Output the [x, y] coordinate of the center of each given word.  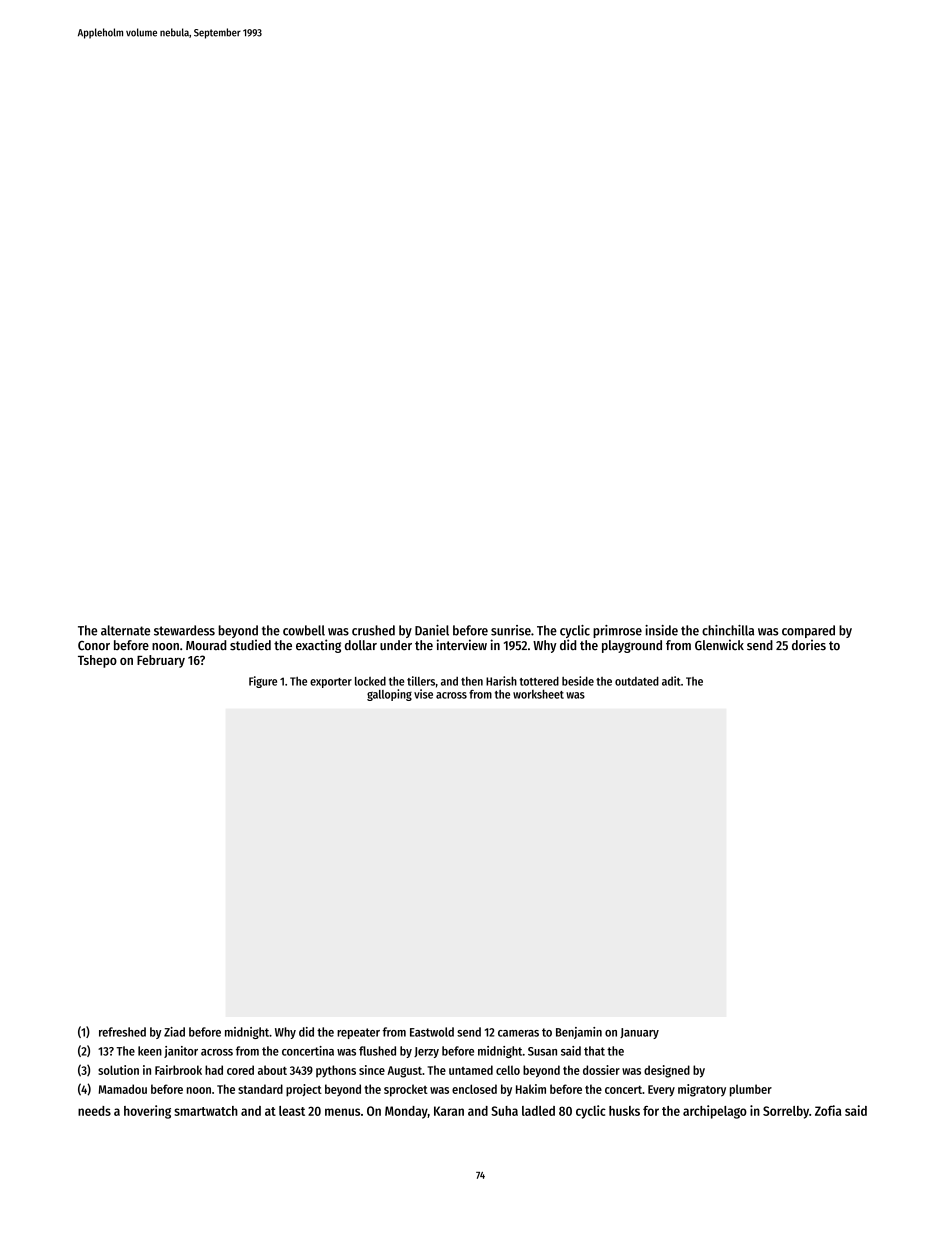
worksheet [538, 694]
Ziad [174, 1032]
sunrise [511, 630]
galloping [389, 695]
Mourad [206, 645]
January [639, 1033]
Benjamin [579, 1033]
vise [423, 694]
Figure [263, 682]
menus [342, 1112]
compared [808, 631]
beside [578, 681]
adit [671, 681]
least [292, 1111]
